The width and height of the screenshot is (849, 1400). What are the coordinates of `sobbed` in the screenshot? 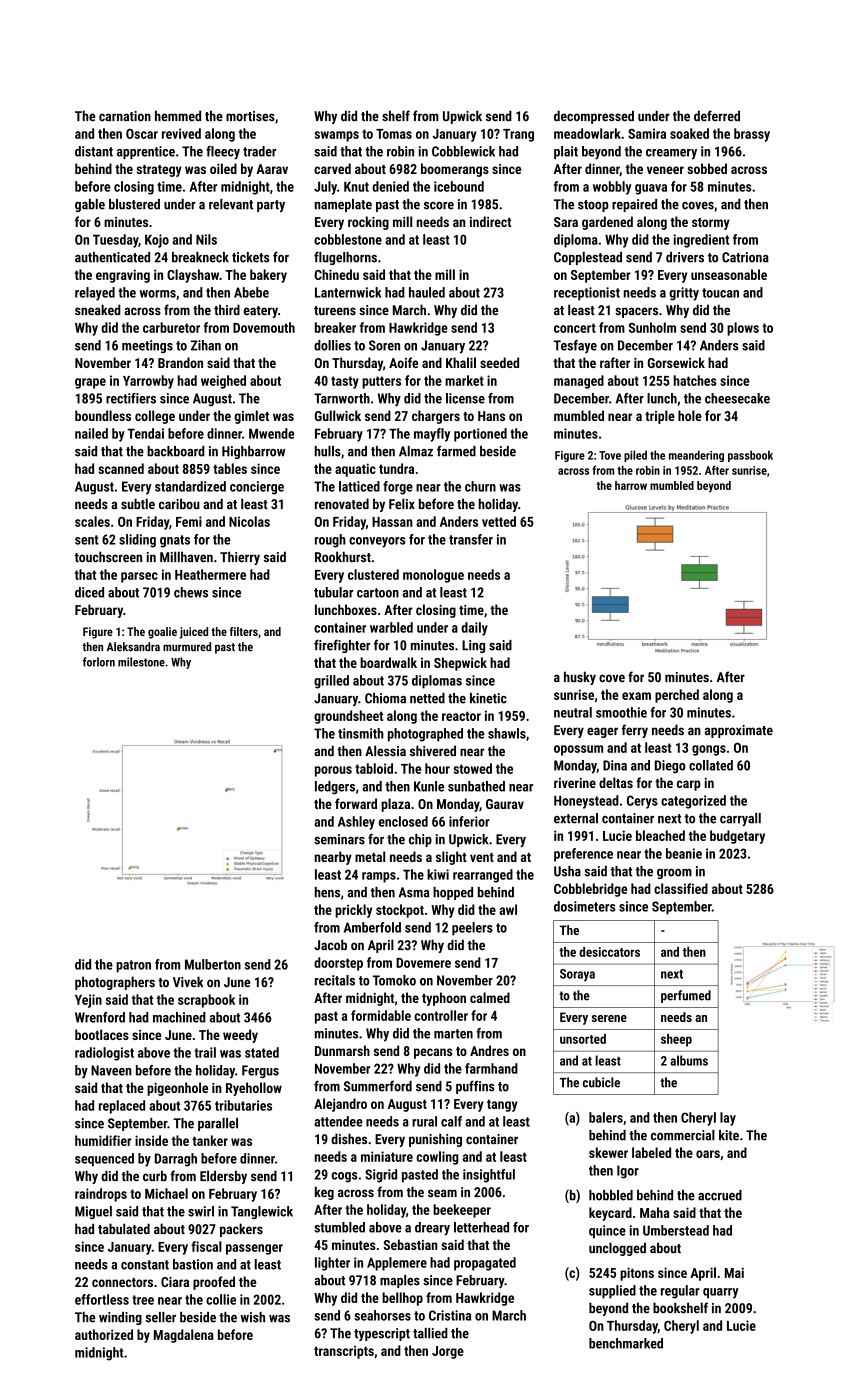 It's located at (707, 168).
